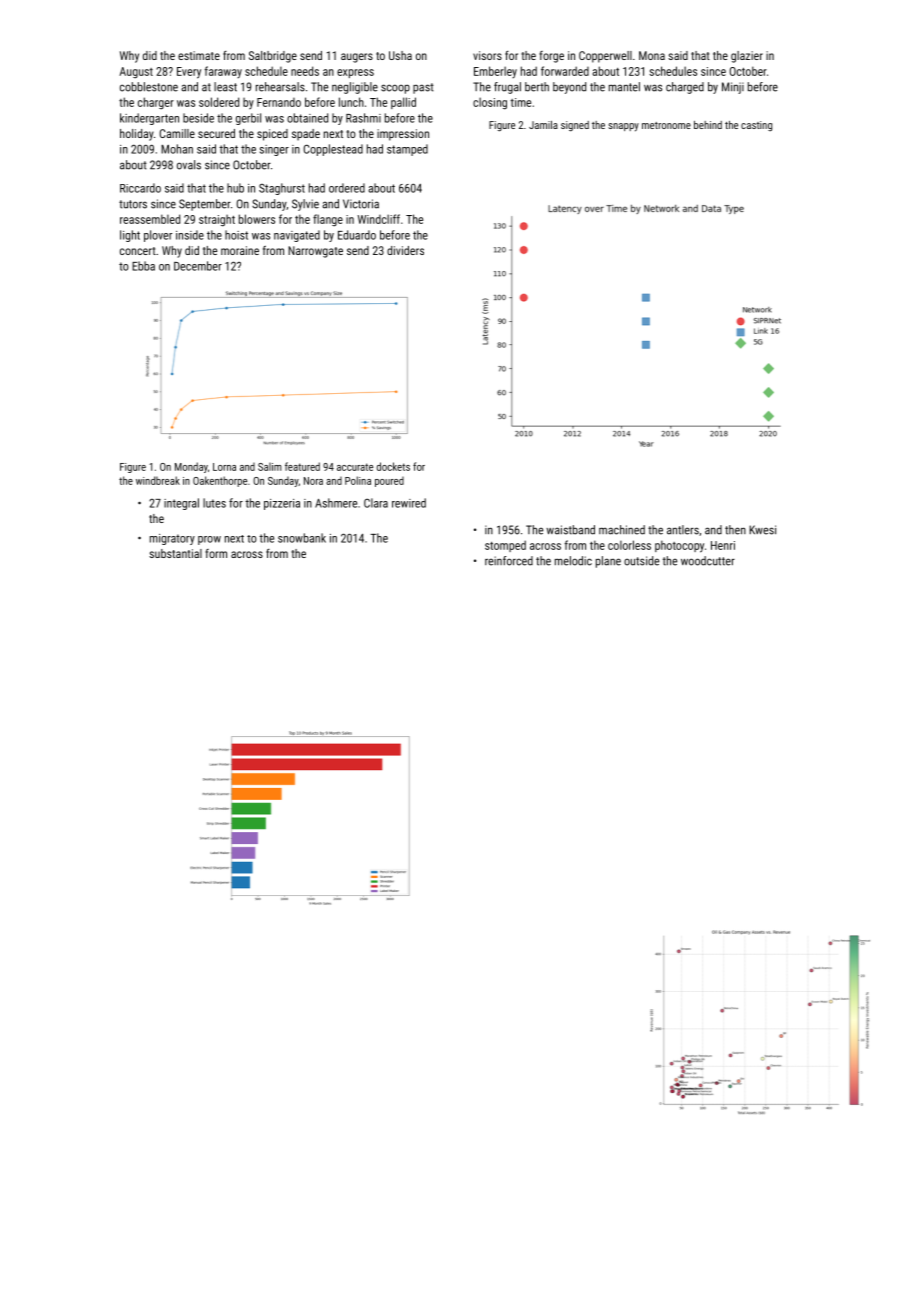 This page has height=1316, width=908. I want to click on estimate, so click(199, 55).
